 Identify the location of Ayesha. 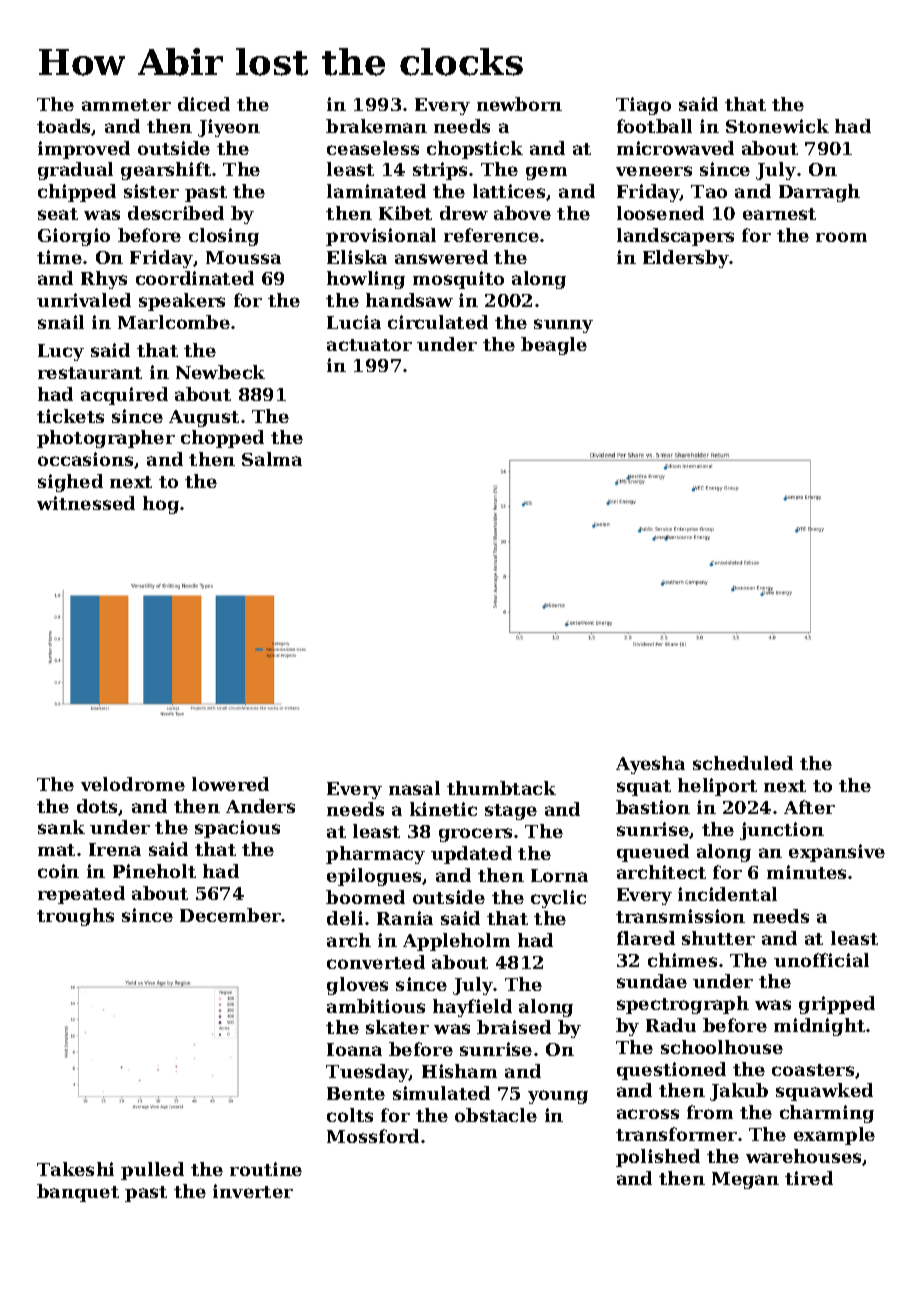
(650, 765).
